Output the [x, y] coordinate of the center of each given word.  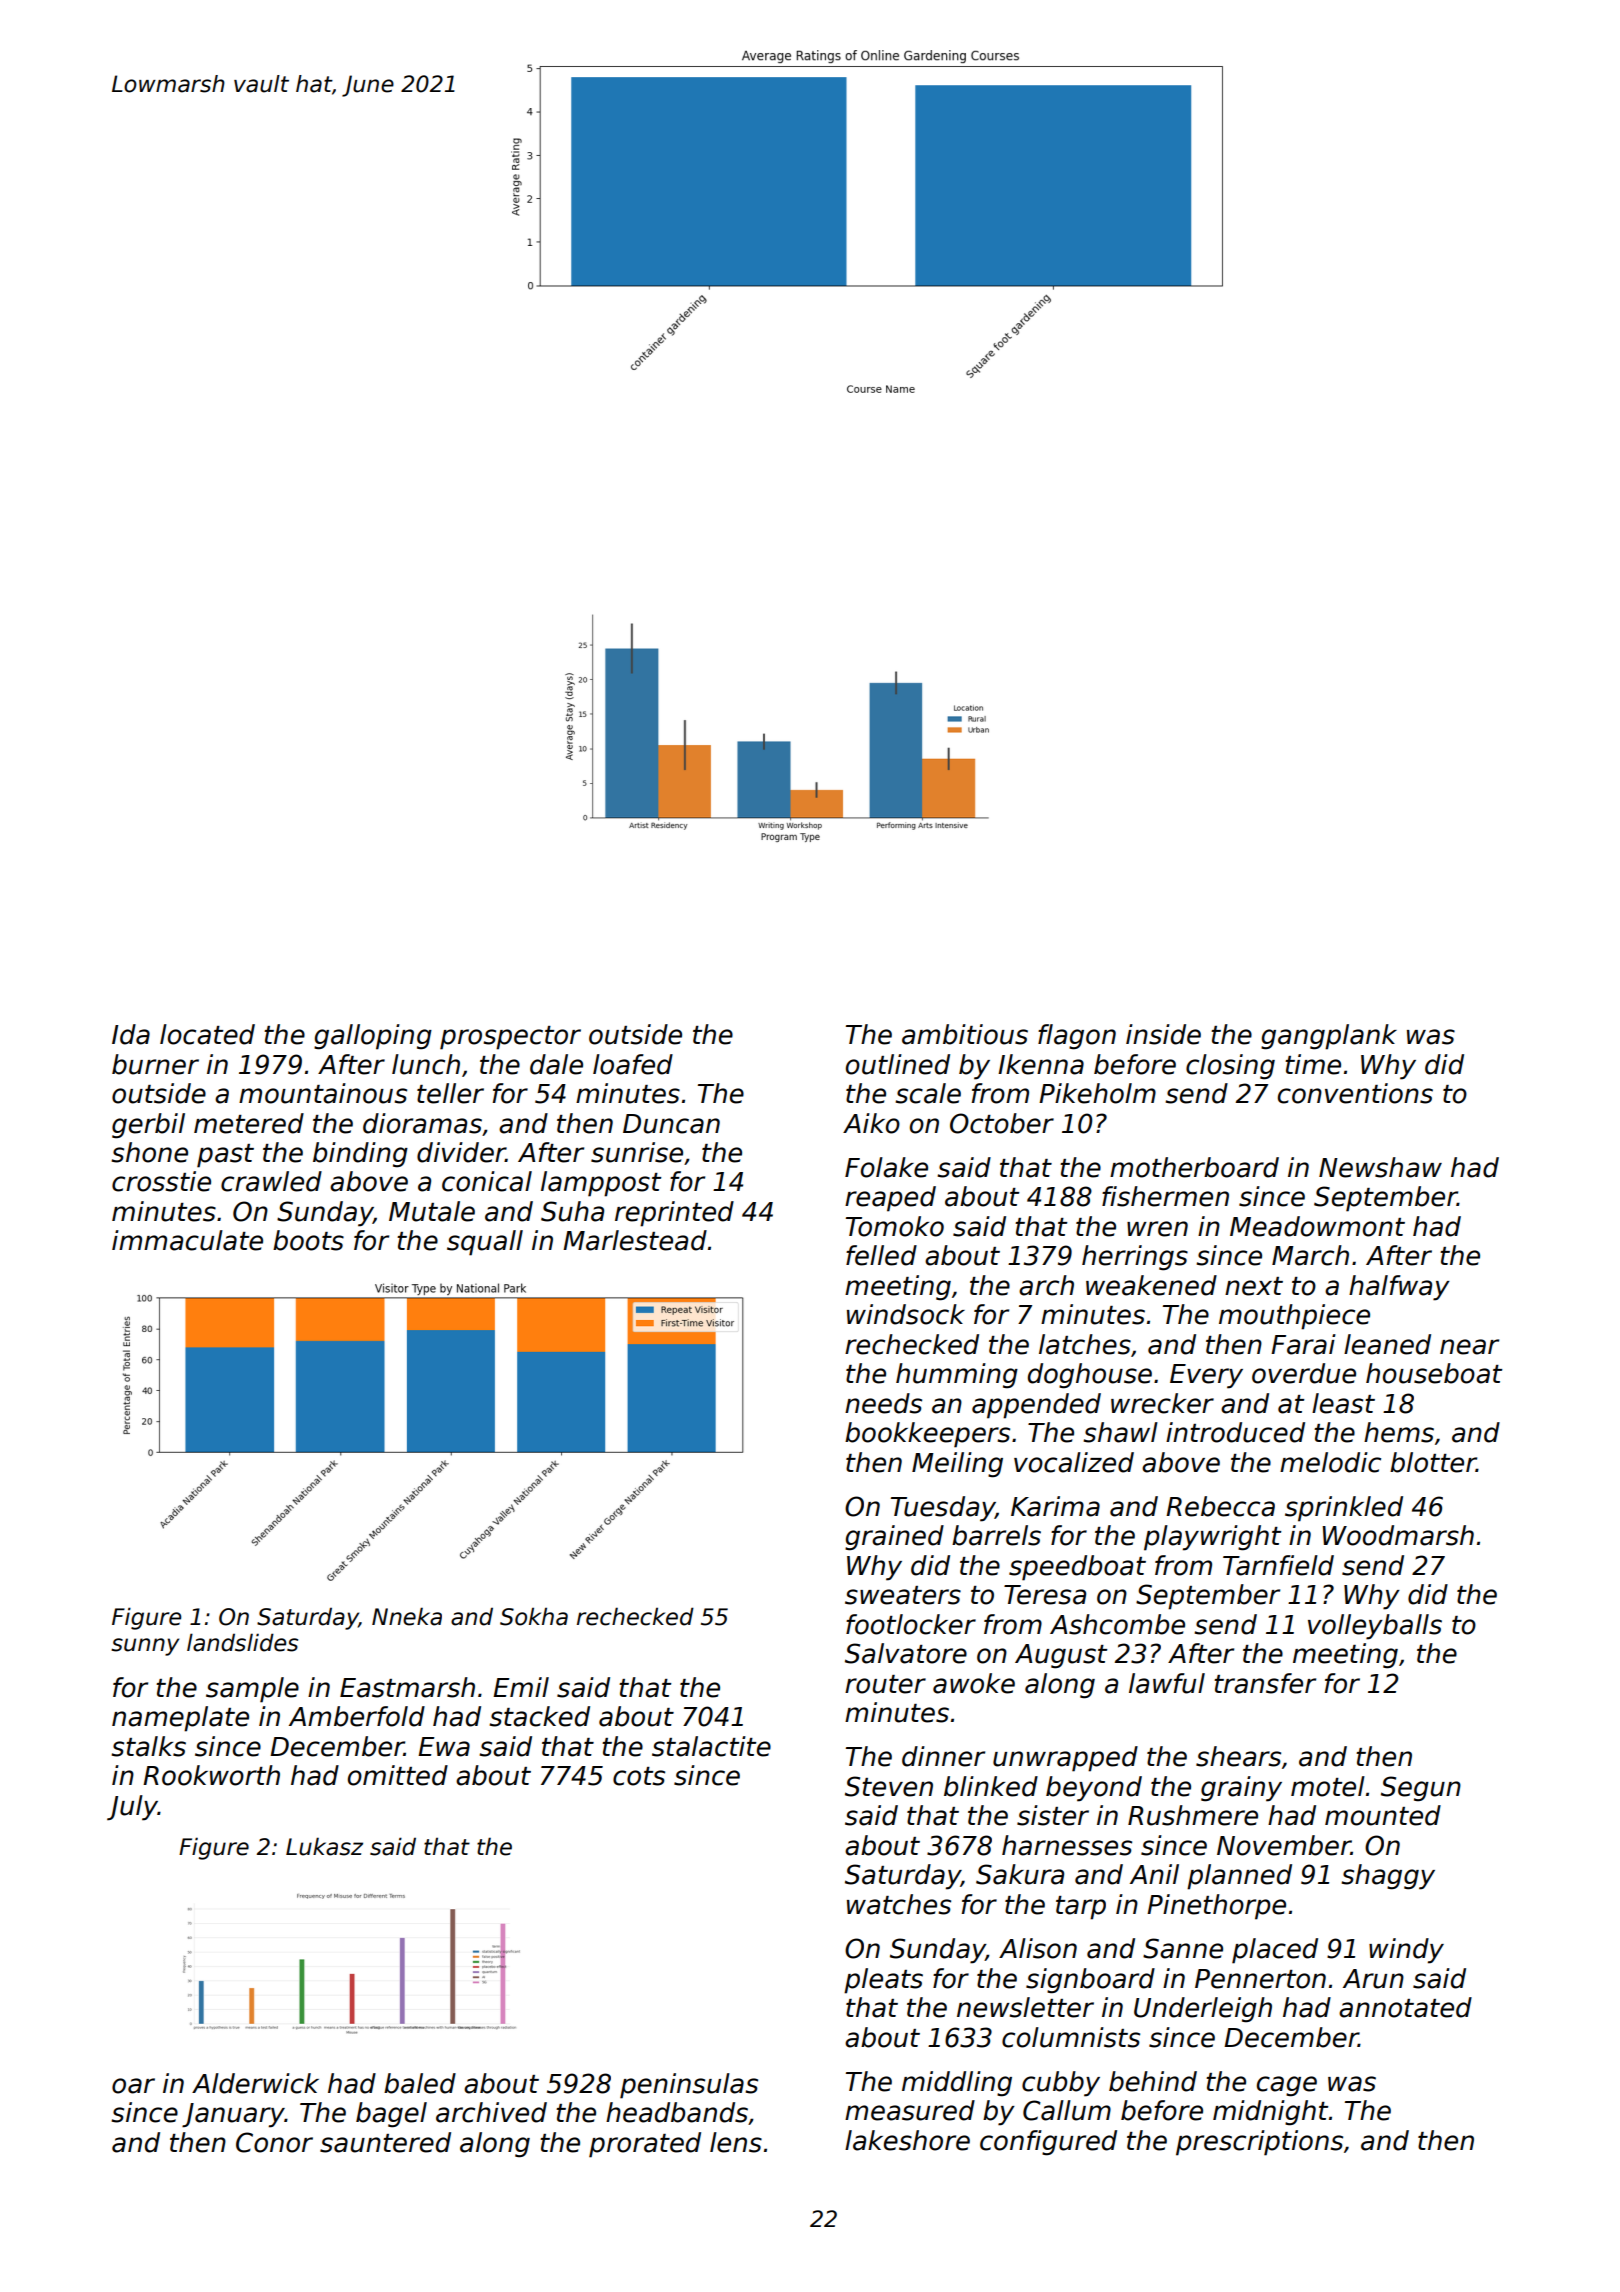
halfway [1399, 1288]
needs [883, 1403]
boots [308, 1240]
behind [1153, 2081]
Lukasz [324, 1846]
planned [1239, 1877]
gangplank [1329, 1037]
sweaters [903, 1595]
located [207, 1034]
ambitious [965, 1034]
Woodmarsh [1398, 1535]
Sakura [1020, 1874]
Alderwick [255, 2083]
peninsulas [689, 2086]
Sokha [534, 1617]
